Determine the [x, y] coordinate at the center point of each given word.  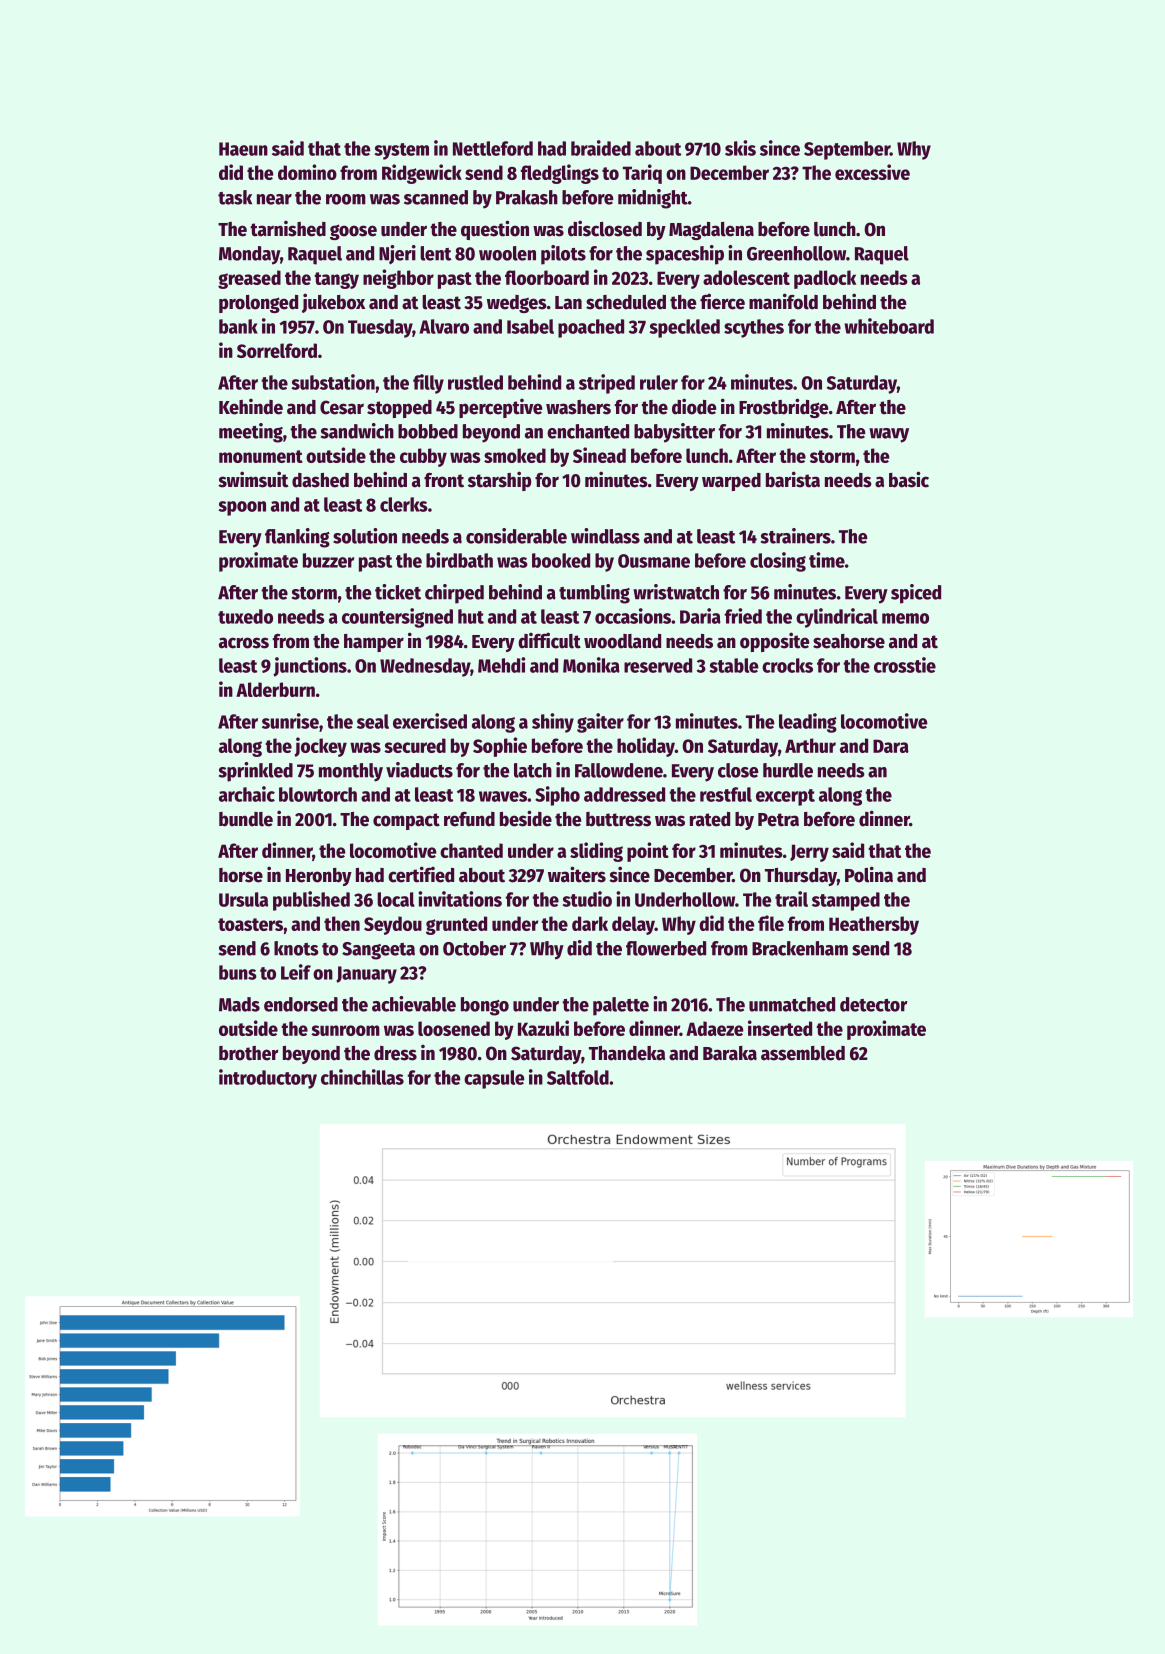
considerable [516, 536]
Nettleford [493, 148]
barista [793, 479]
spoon [242, 508]
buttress [618, 819]
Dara [891, 746]
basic [909, 479]
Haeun [243, 149]
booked [561, 560]
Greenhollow [796, 253]
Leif [296, 972]
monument [261, 456]
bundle [246, 819]
